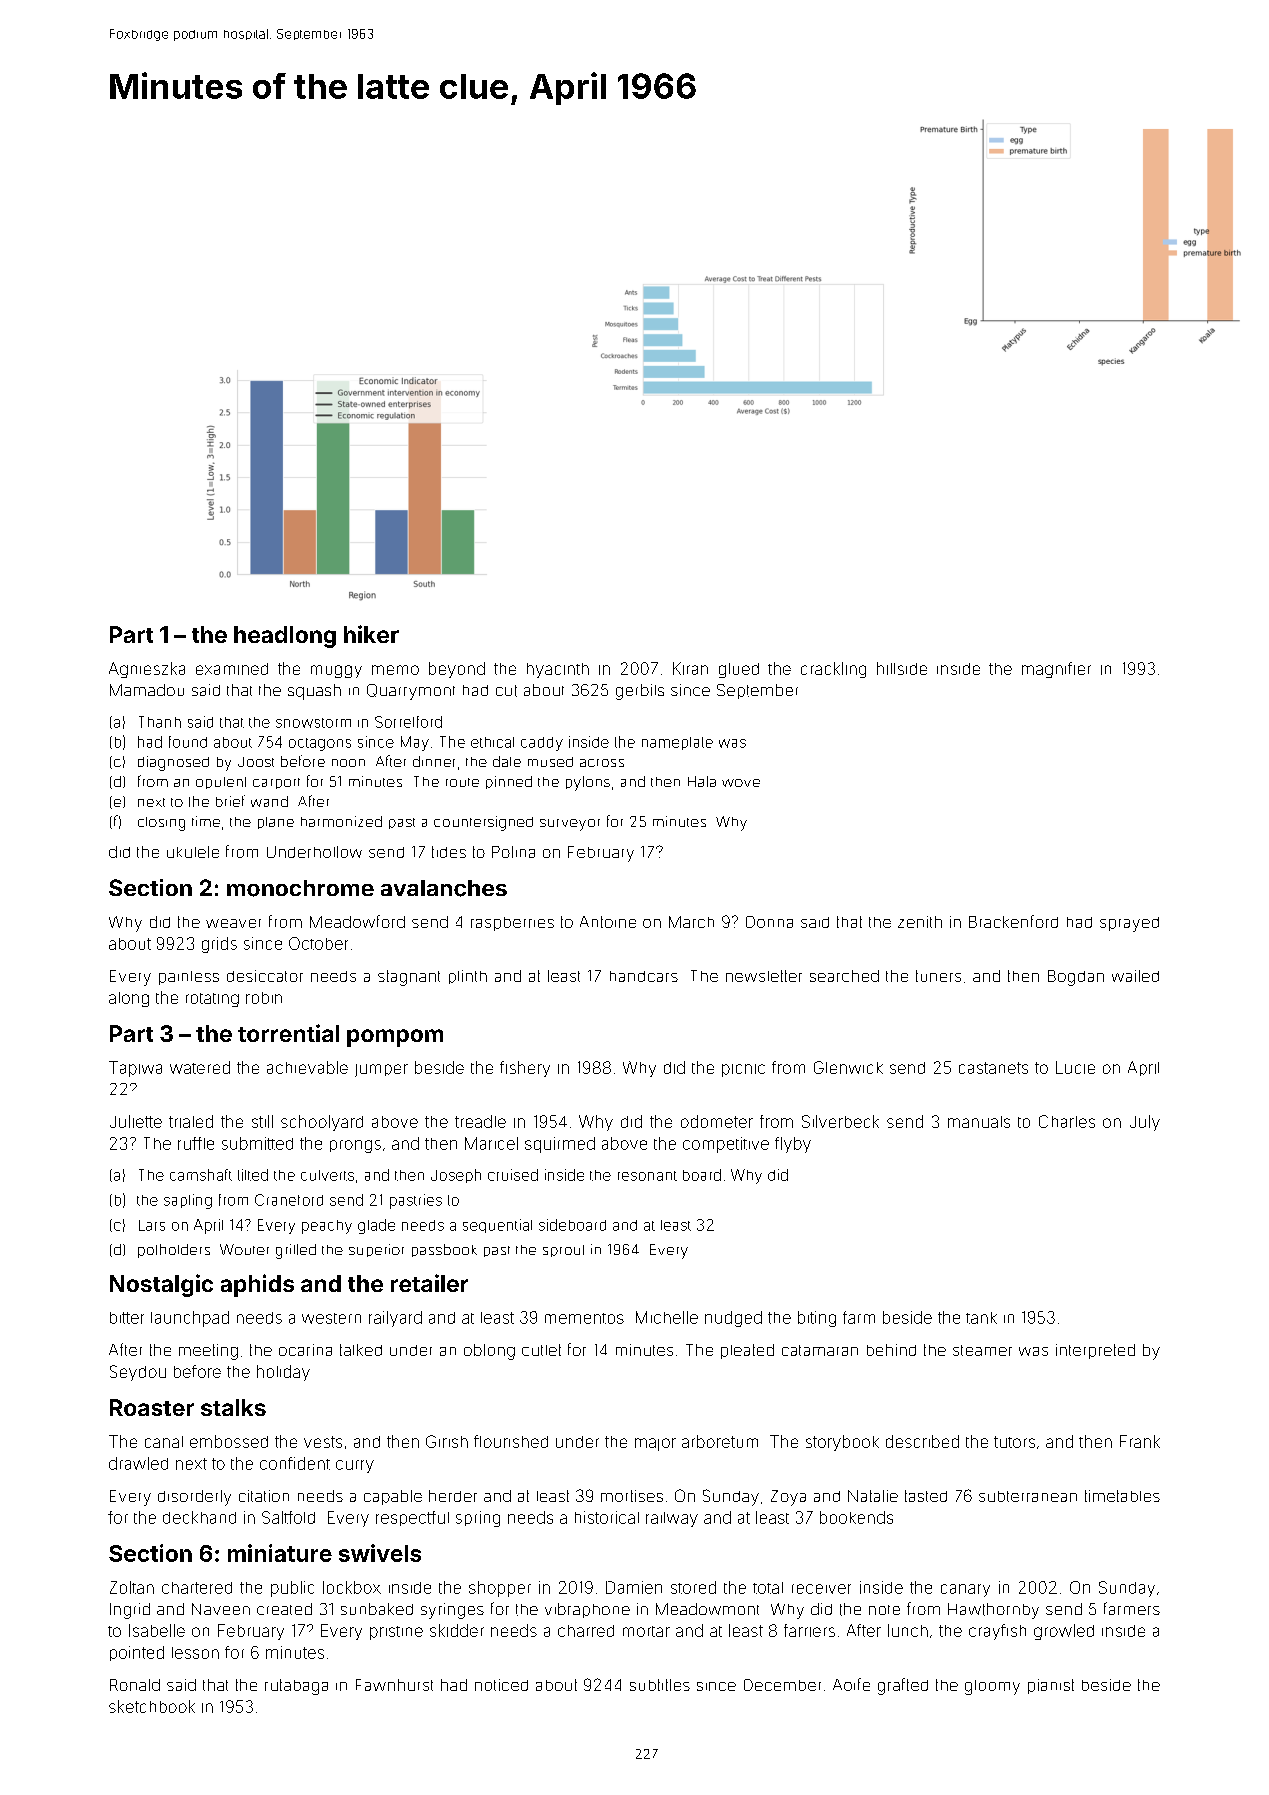 Image resolution: width=1269 pixels, height=1795 pixels. What do you see at coordinates (497, 1226) in the image?
I see `sequential` at bounding box center [497, 1226].
